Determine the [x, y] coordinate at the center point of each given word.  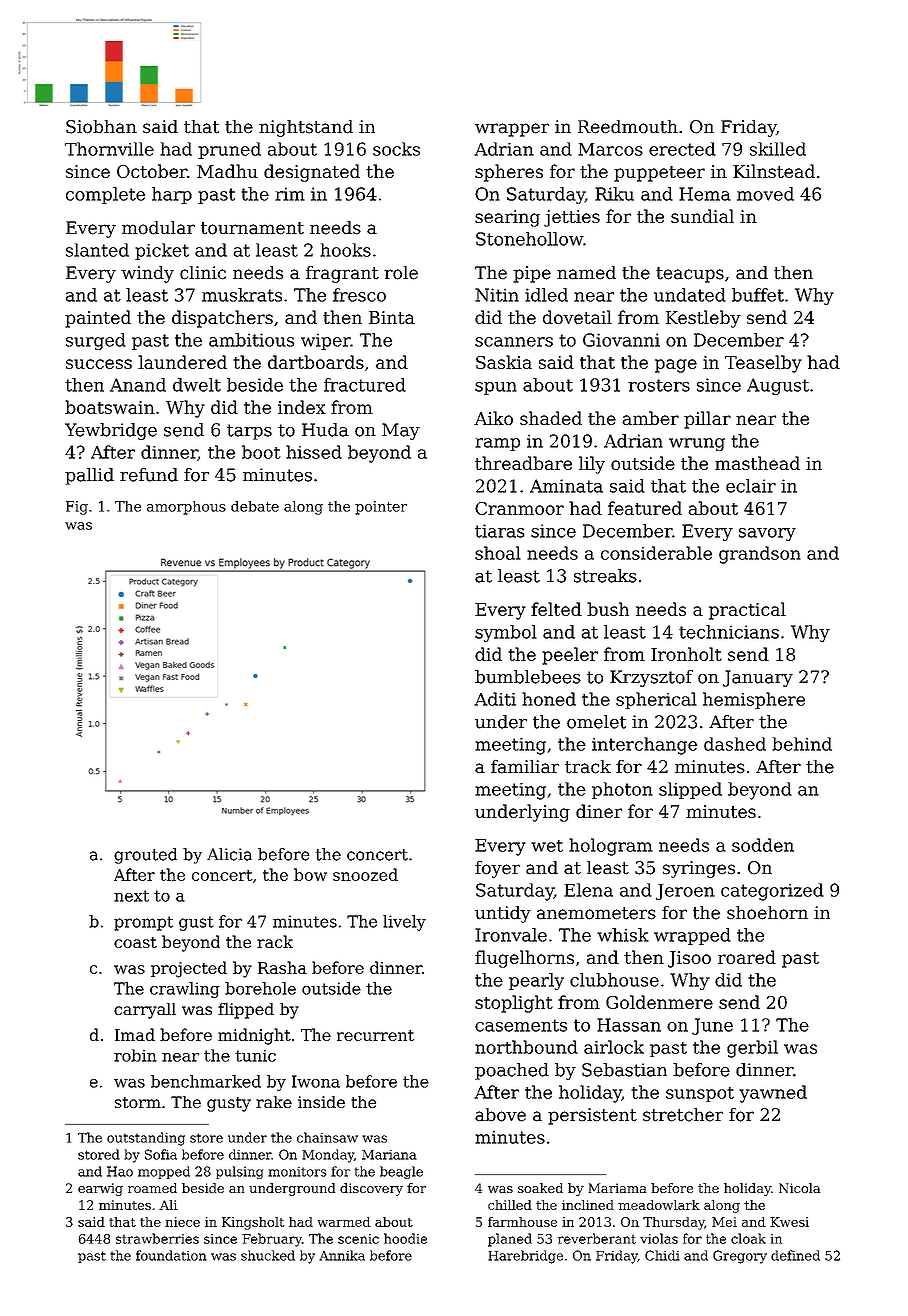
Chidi [662, 1255]
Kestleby [703, 319]
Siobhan [101, 127]
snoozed [365, 874]
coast [135, 942]
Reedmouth [628, 127]
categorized [772, 892]
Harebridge [525, 1257]
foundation [171, 1255]
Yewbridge [111, 431]
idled [546, 295]
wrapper [512, 130]
